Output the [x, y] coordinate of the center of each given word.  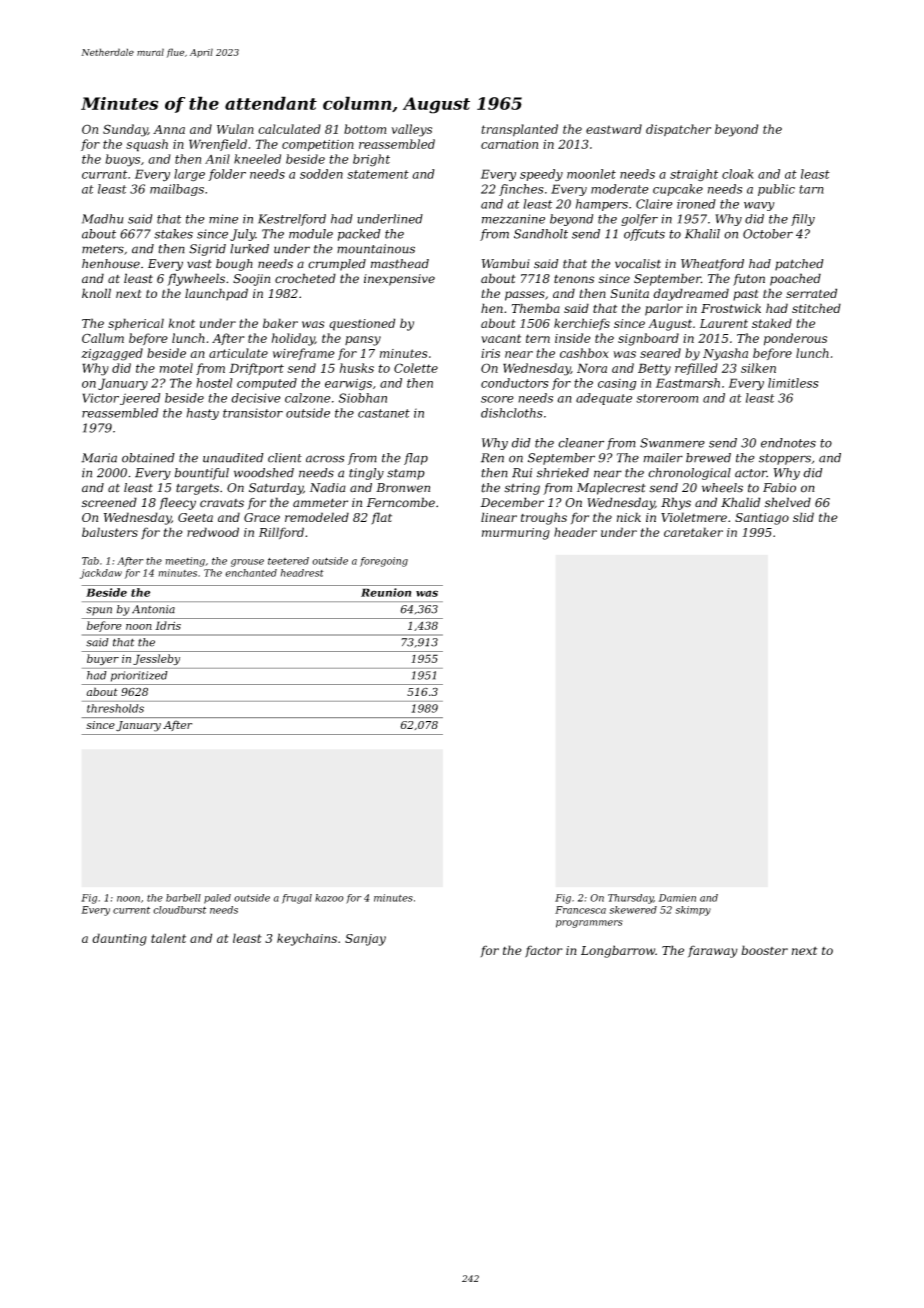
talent [168, 938]
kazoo [329, 898]
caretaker [693, 532]
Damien [677, 898]
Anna [169, 129]
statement [378, 174]
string [522, 489]
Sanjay [365, 940]
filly [803, 220]
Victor [101, 398]
